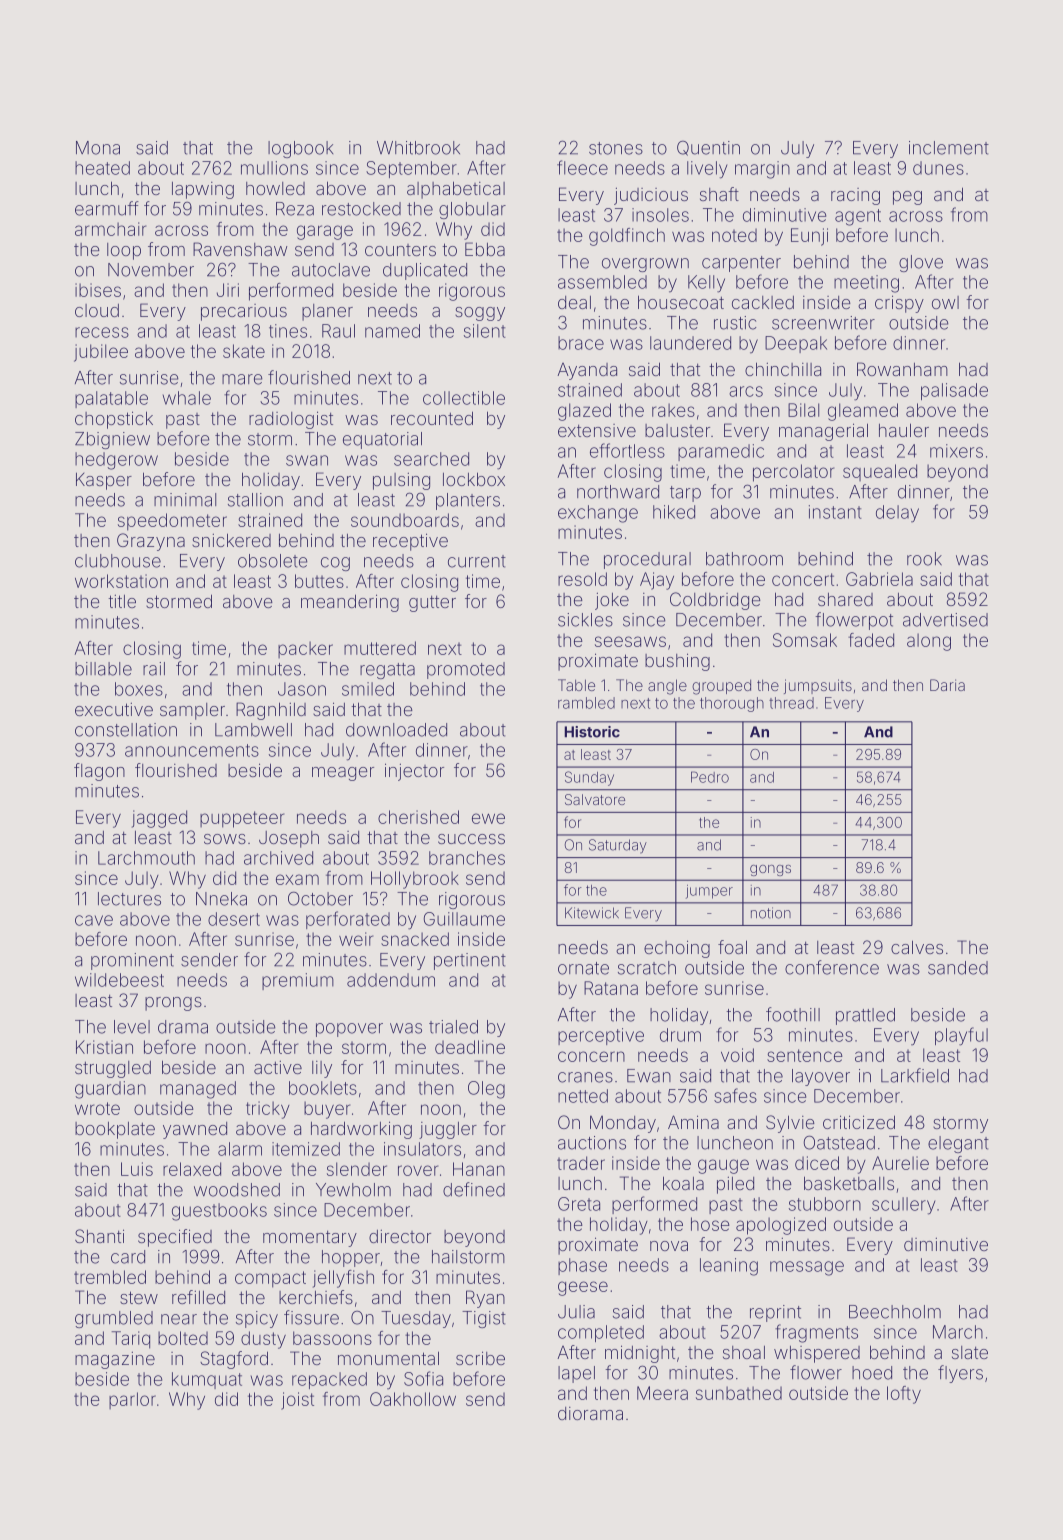  What do you see at coordinates (949, 148) in the screenshot?
I see `inclement` at bounding box center [949, 148].
